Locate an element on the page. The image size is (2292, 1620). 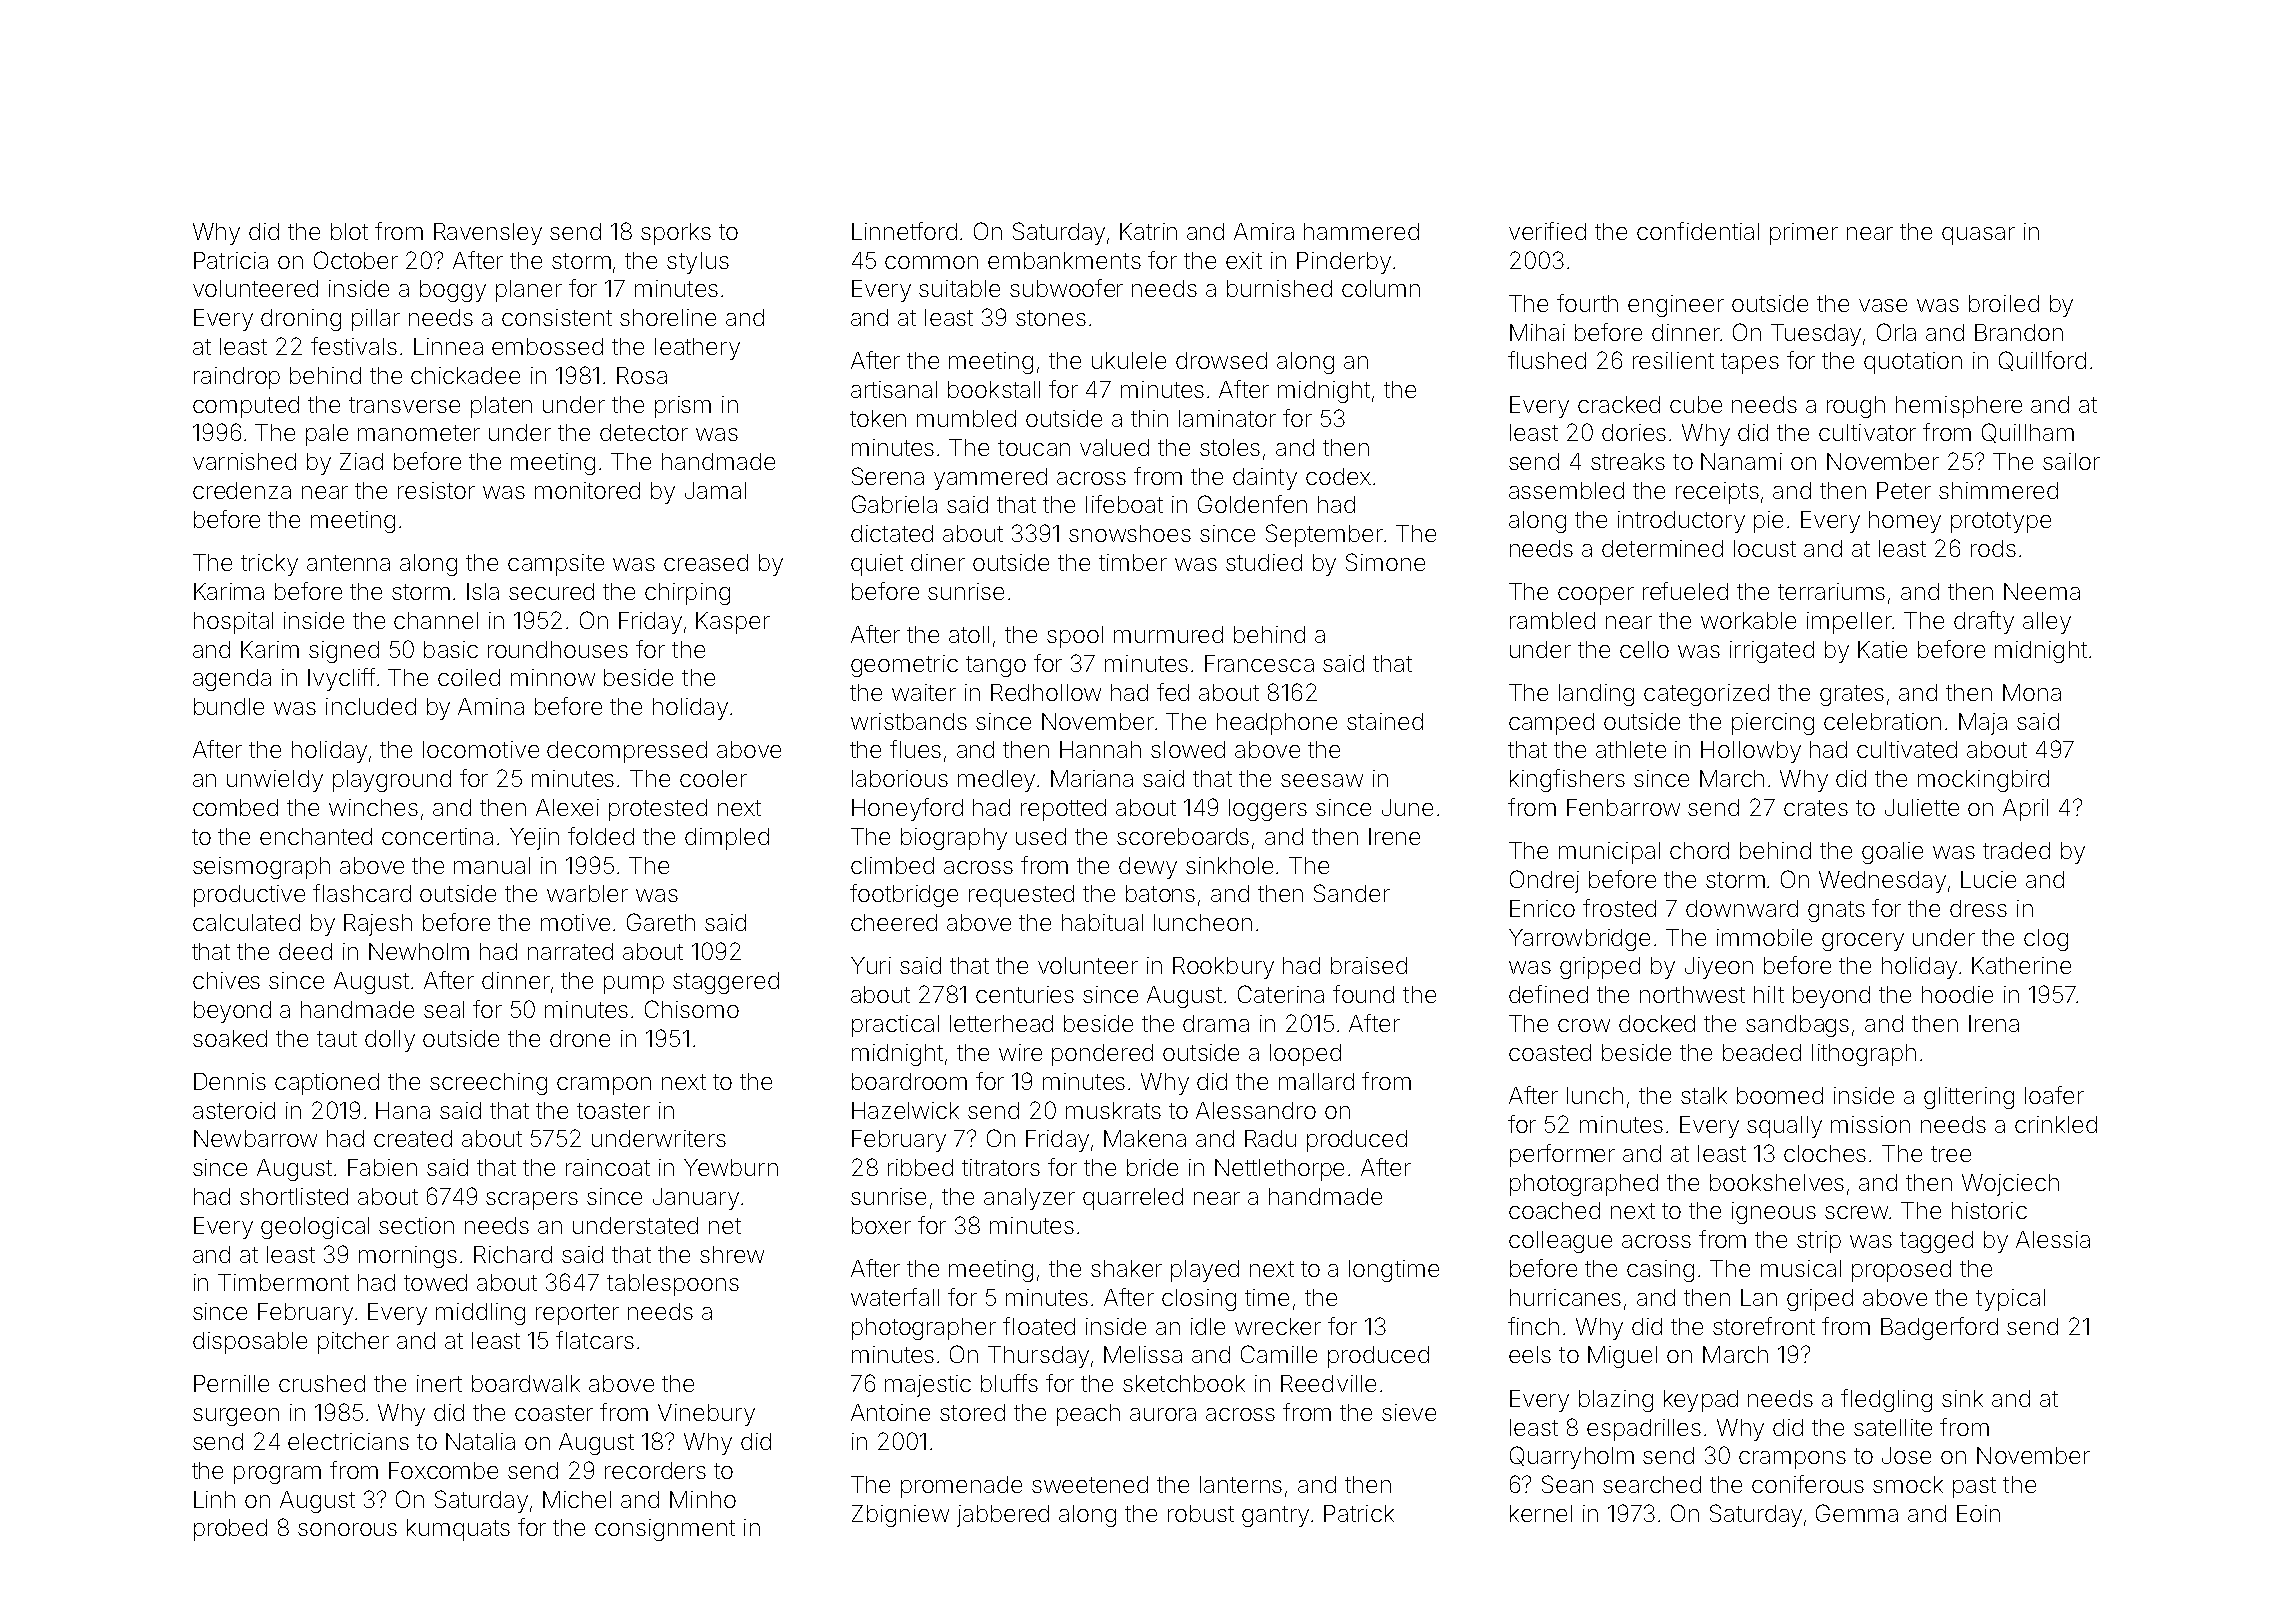
drowsed is located at coordinates (1221, 360).
